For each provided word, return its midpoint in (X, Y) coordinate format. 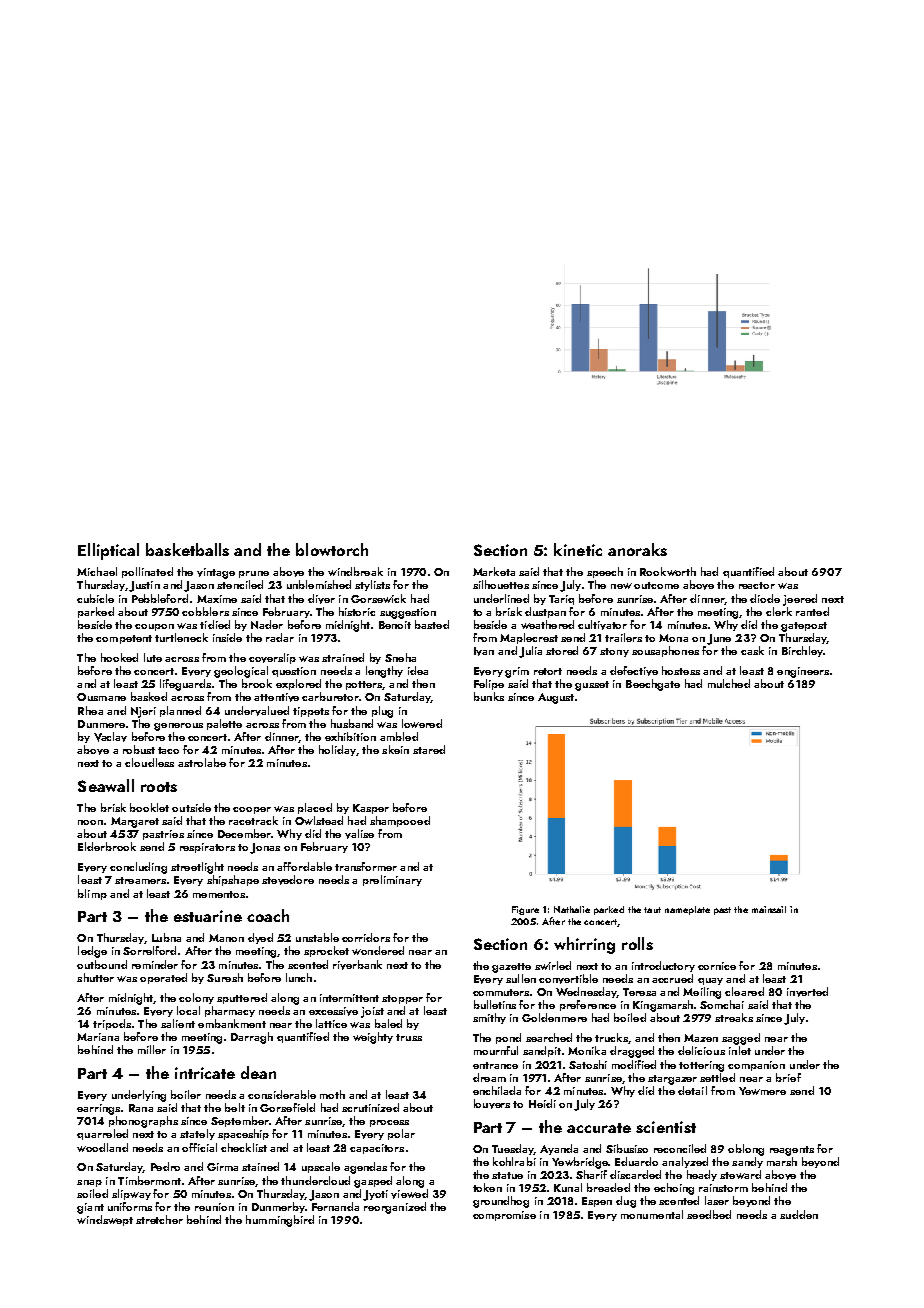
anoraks (637, 549)
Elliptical (108, 551)
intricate (205, 1073)
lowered (422, 723)
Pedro (165, 1166)
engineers (803, 672)
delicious (701, 1050)
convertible (568, 979)
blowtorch (332, 549)
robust (139, 749)
